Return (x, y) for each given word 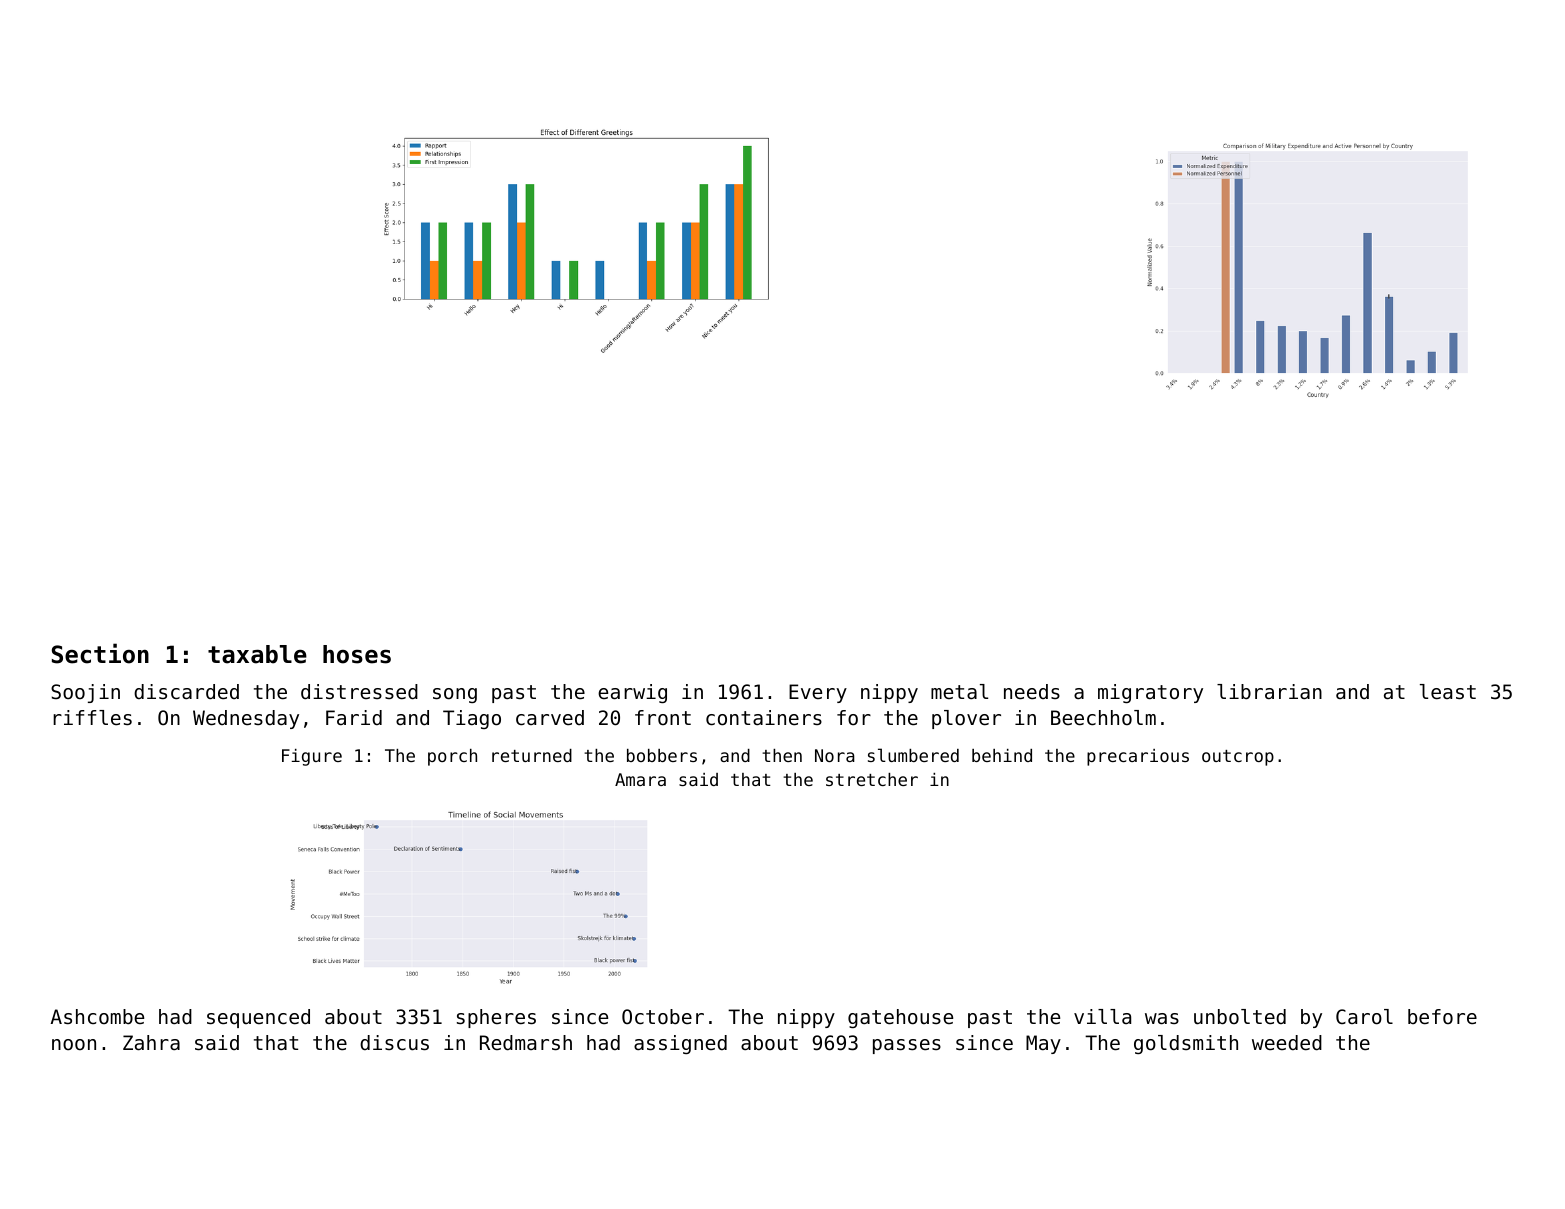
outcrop (1238, 758)
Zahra (151, 1043)
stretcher (872, 779)
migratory (1150, 693)
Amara (640, 779)
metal (959, 691)
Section (100, 653)
